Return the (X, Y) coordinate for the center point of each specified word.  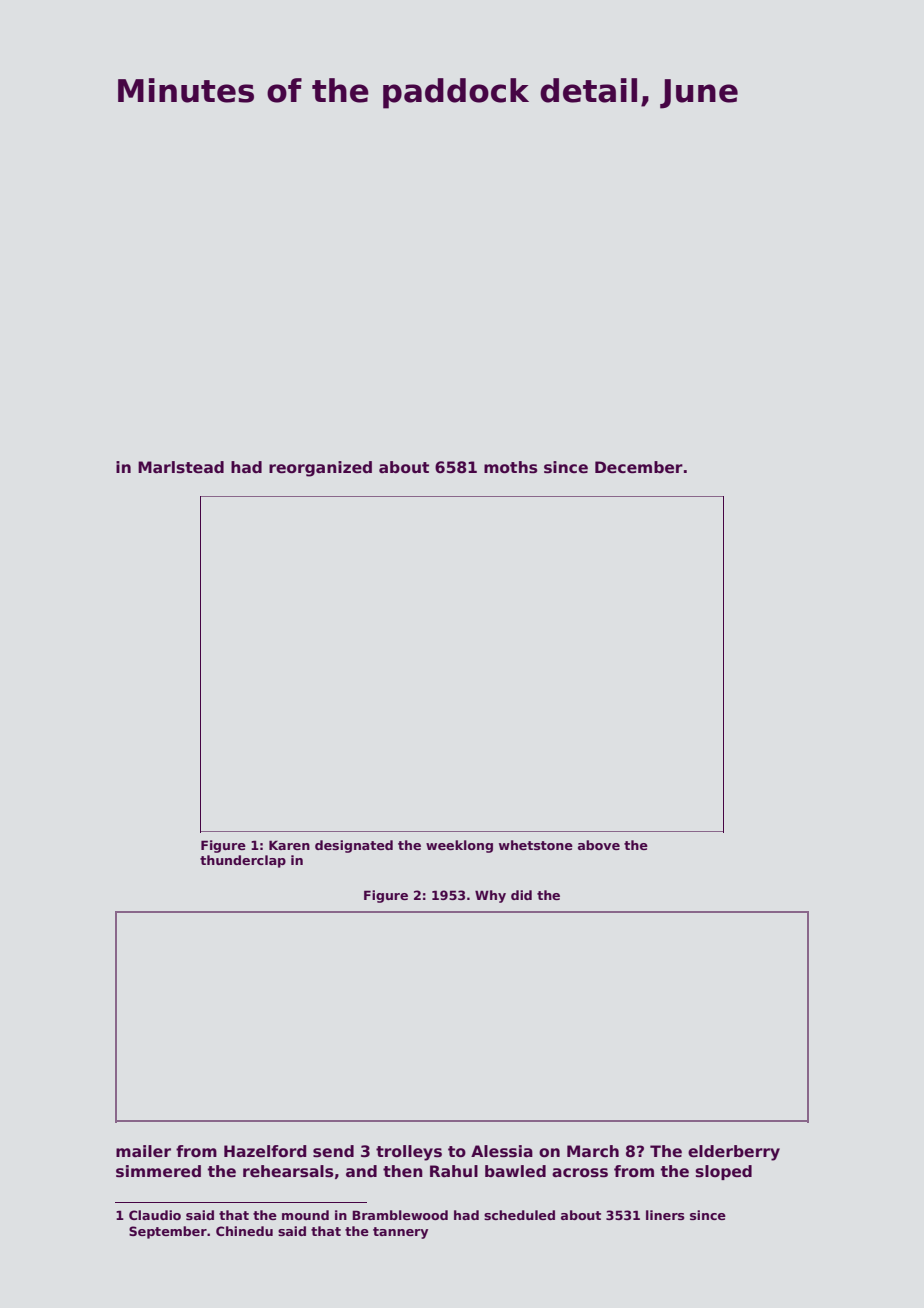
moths (511, 467)
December (639, 467)
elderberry (734, 1153)
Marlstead (181, 467)
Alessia (502, 1151)
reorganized (320, 469)
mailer (143, 1151)
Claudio (155, 1215)
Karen (289, 845)
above (599, 845)
